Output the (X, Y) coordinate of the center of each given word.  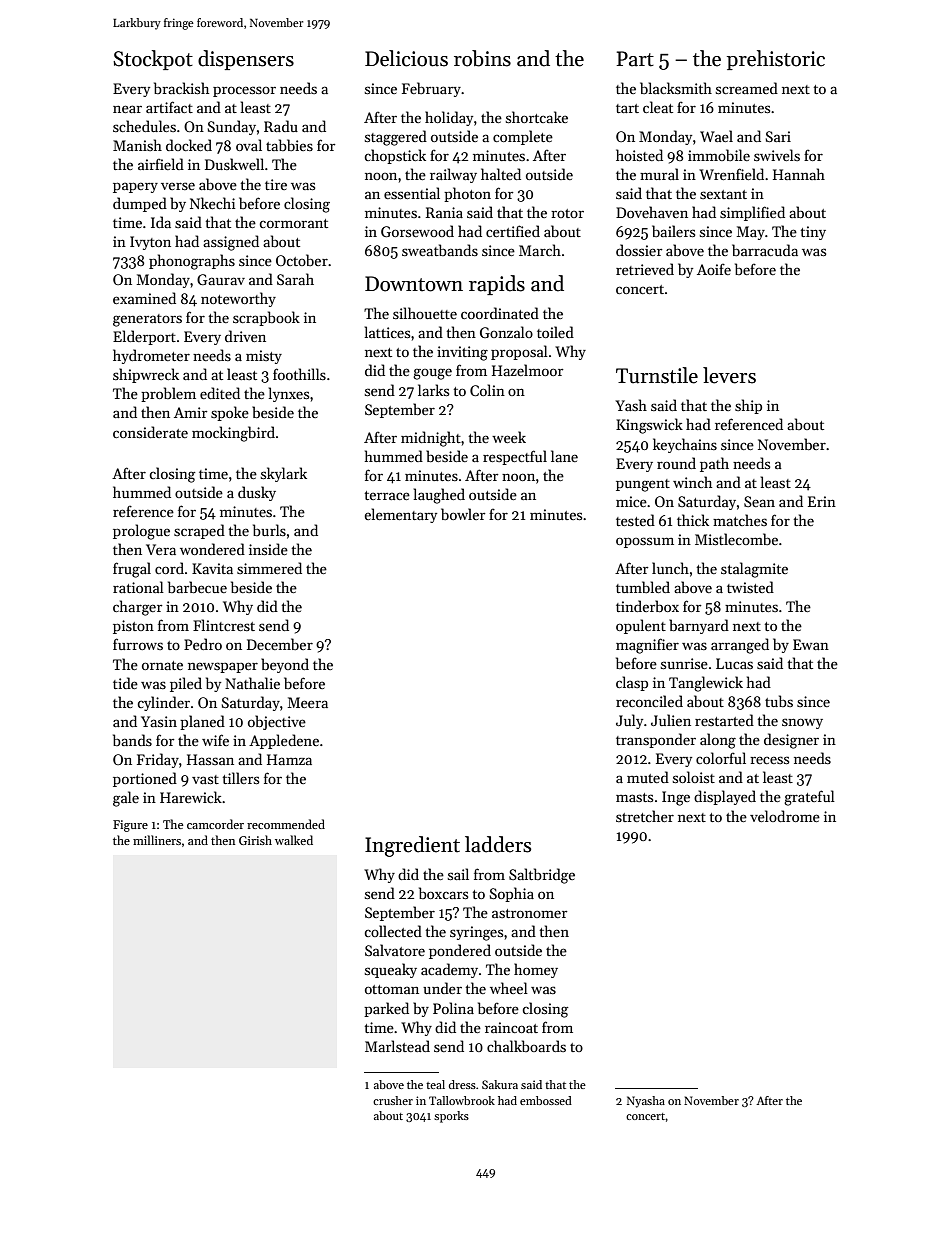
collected (393, 931)
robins (482, 58)
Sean (759, 501)
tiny (813, 233)
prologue (141, 532)
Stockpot (153, 60)
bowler (463, 514)
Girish (255, 840)
